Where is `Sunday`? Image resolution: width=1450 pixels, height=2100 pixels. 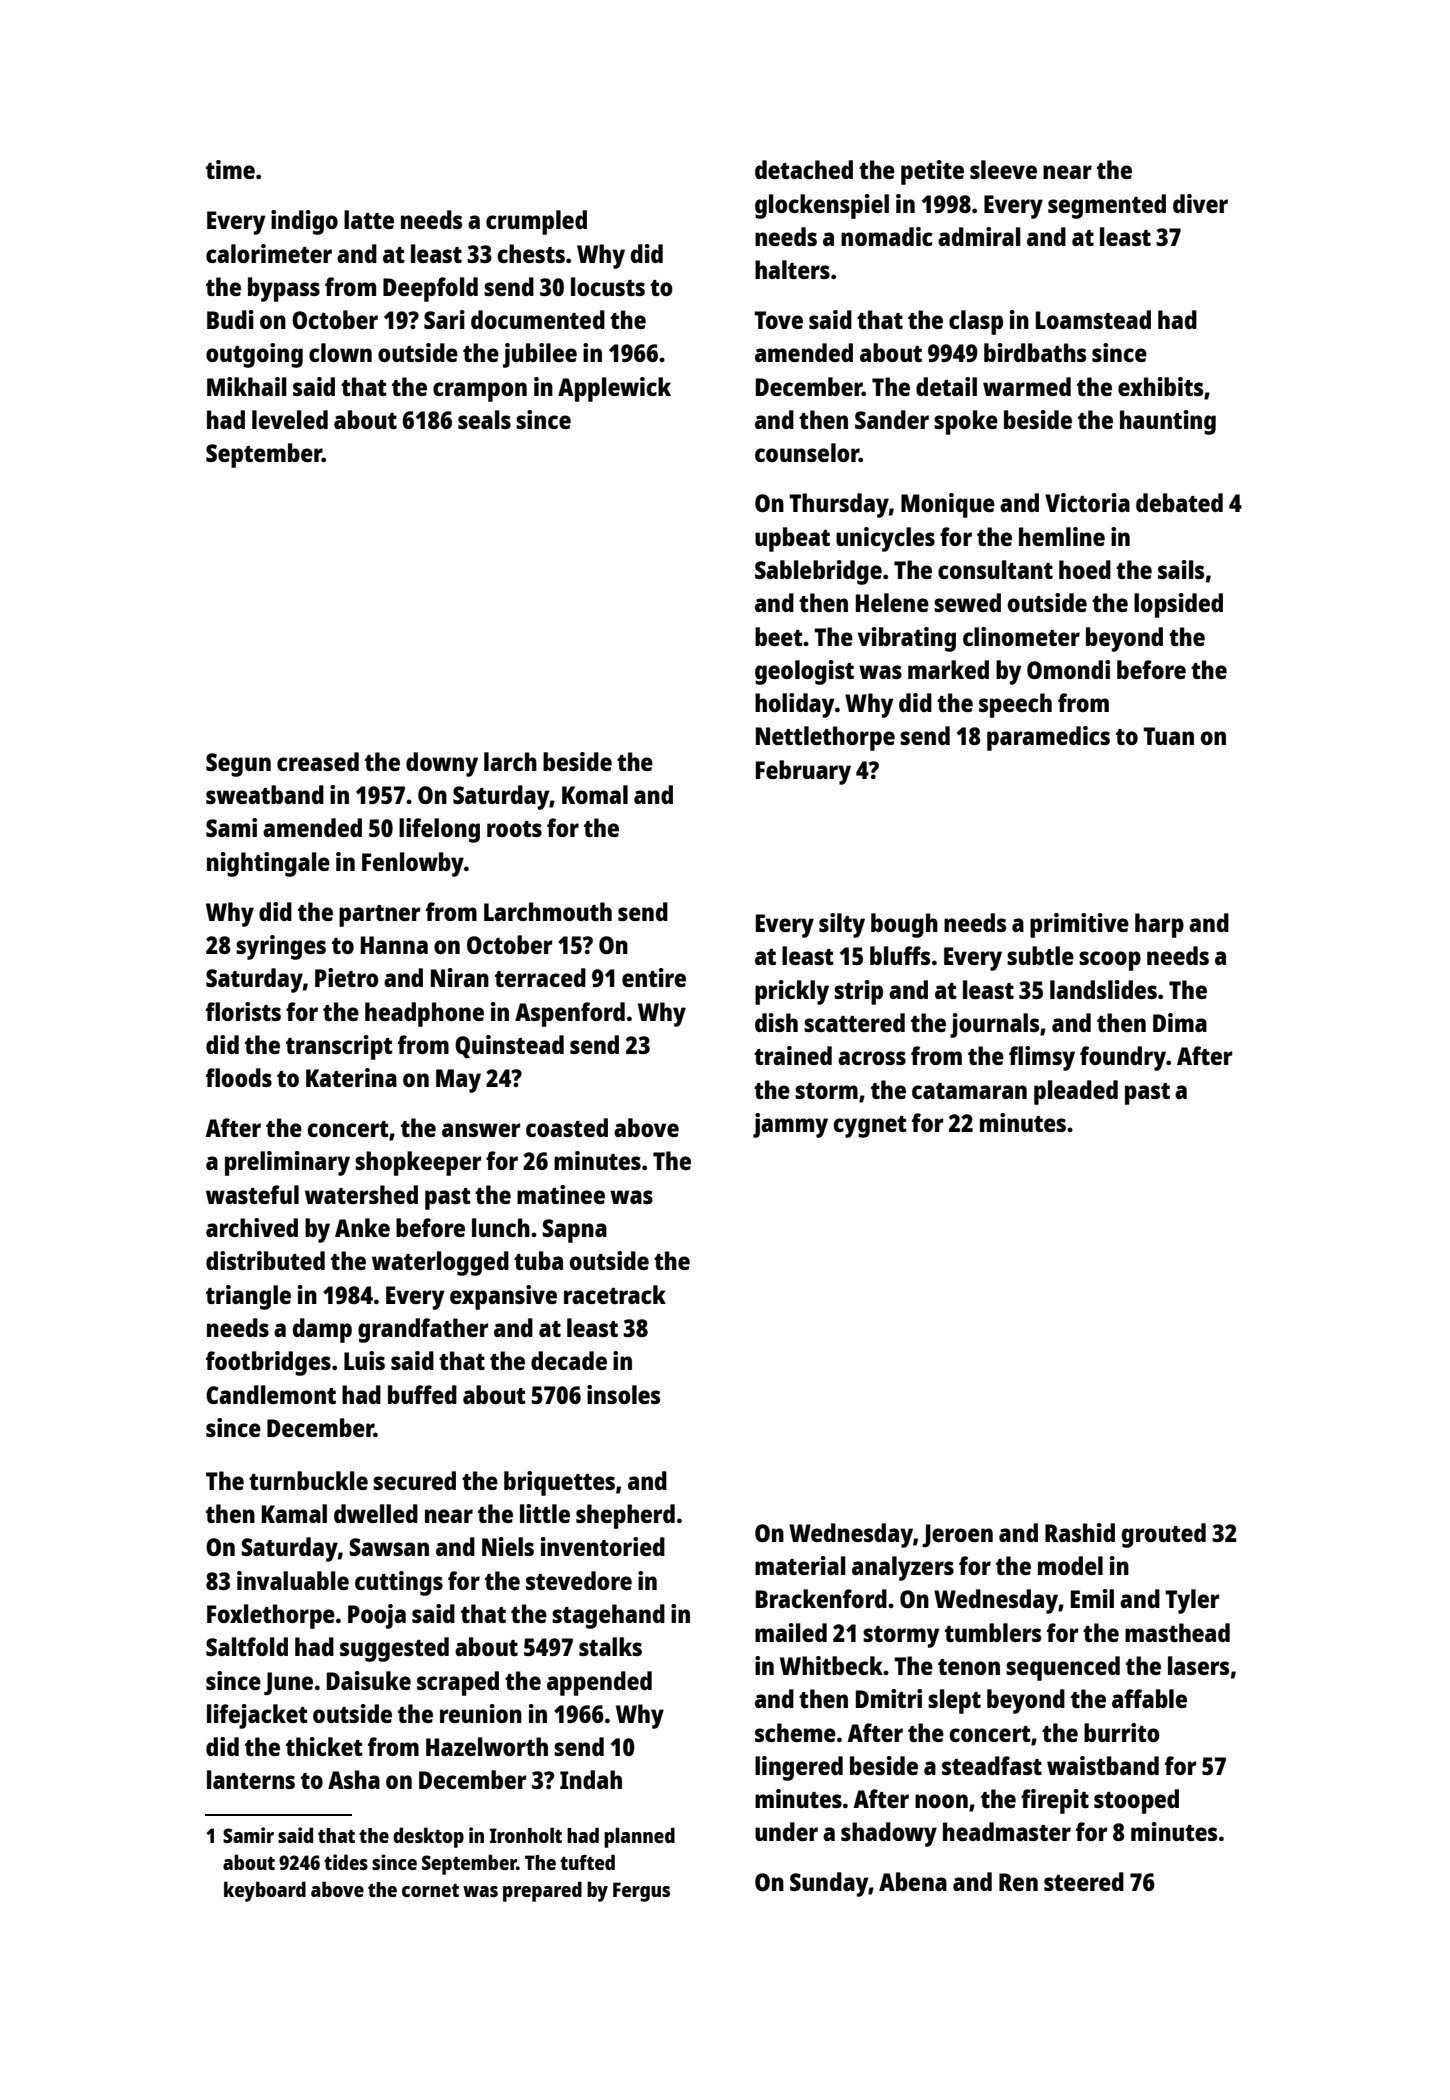
Sunday is located at coordinates (829, 1884).
